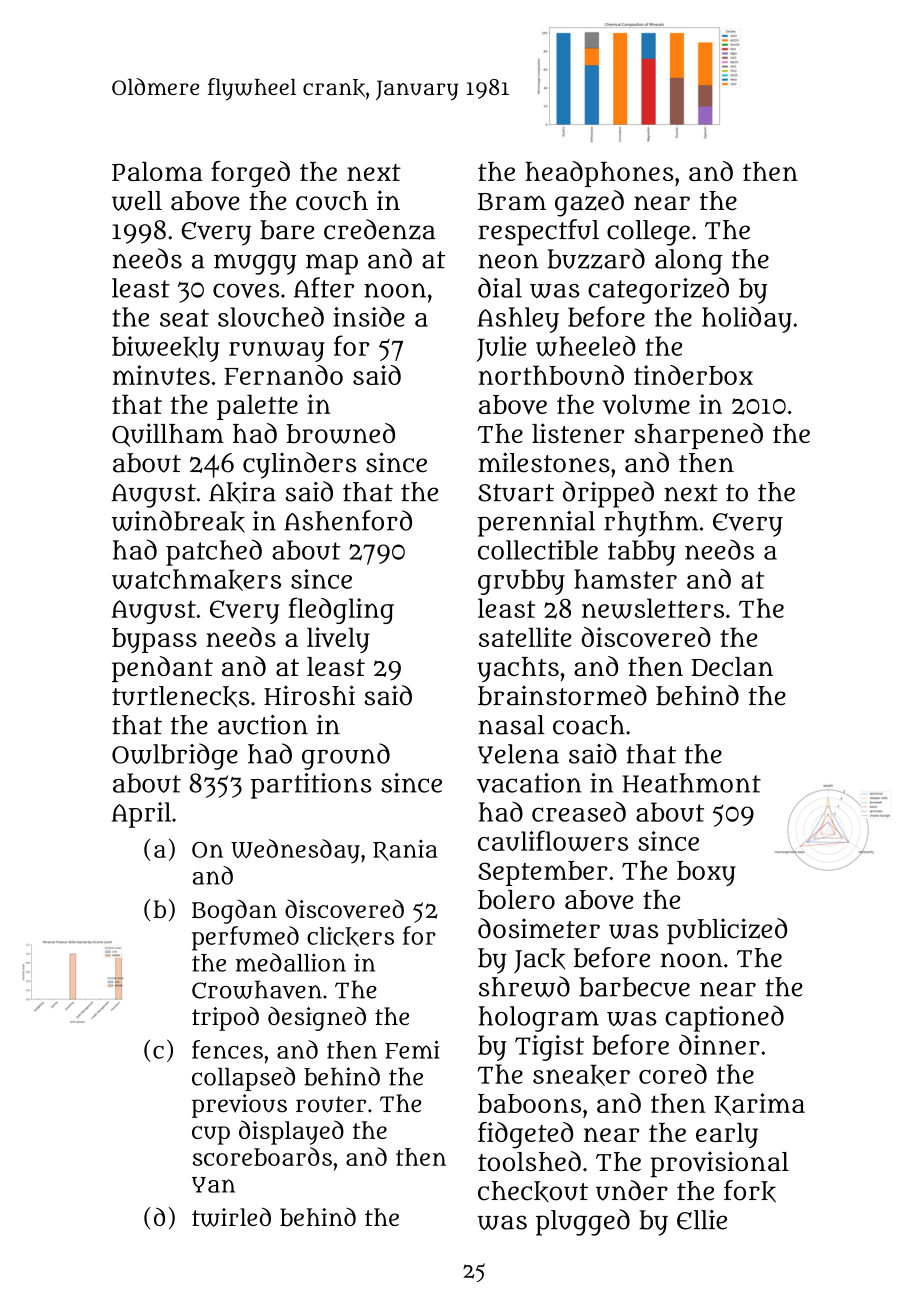  Describe the element at coordinates (175, 756) in the image. I see `Owlbridge` at that location.
